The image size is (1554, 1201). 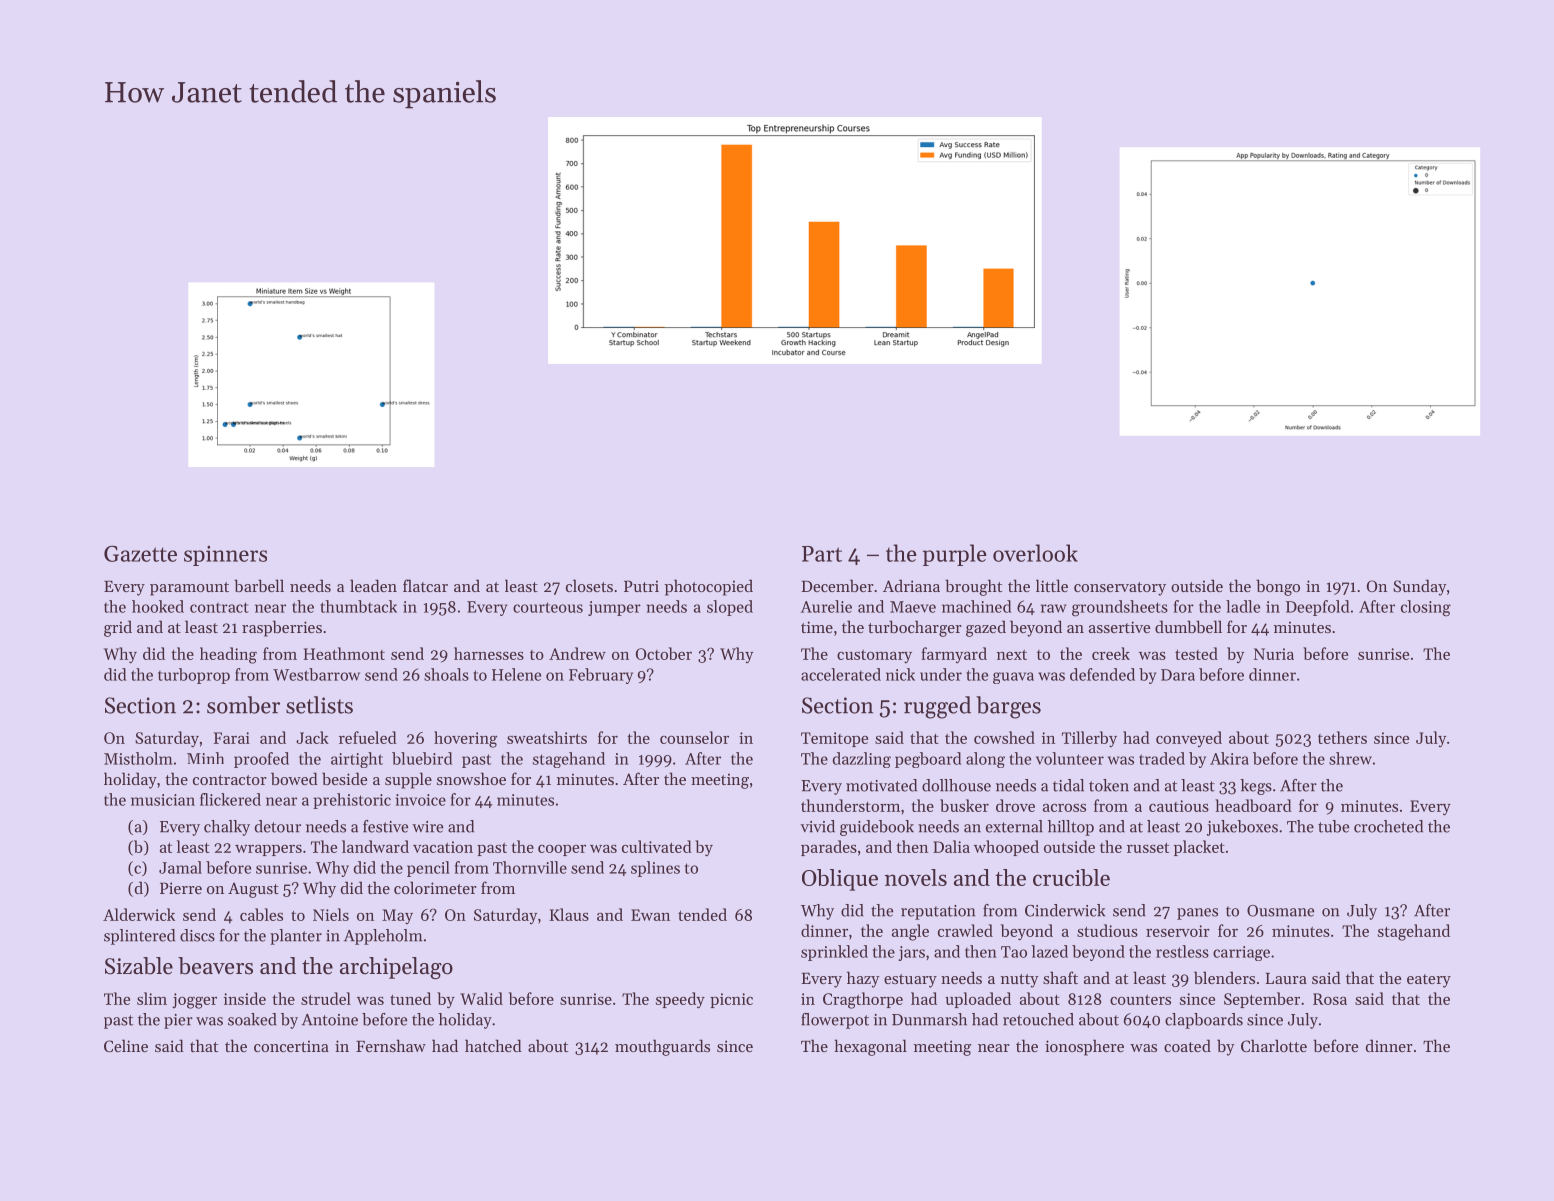 What do you see at coordinates (1317, 608) in the screenshot?
I see `Deepfold` at bounding box center [1317, 608].
